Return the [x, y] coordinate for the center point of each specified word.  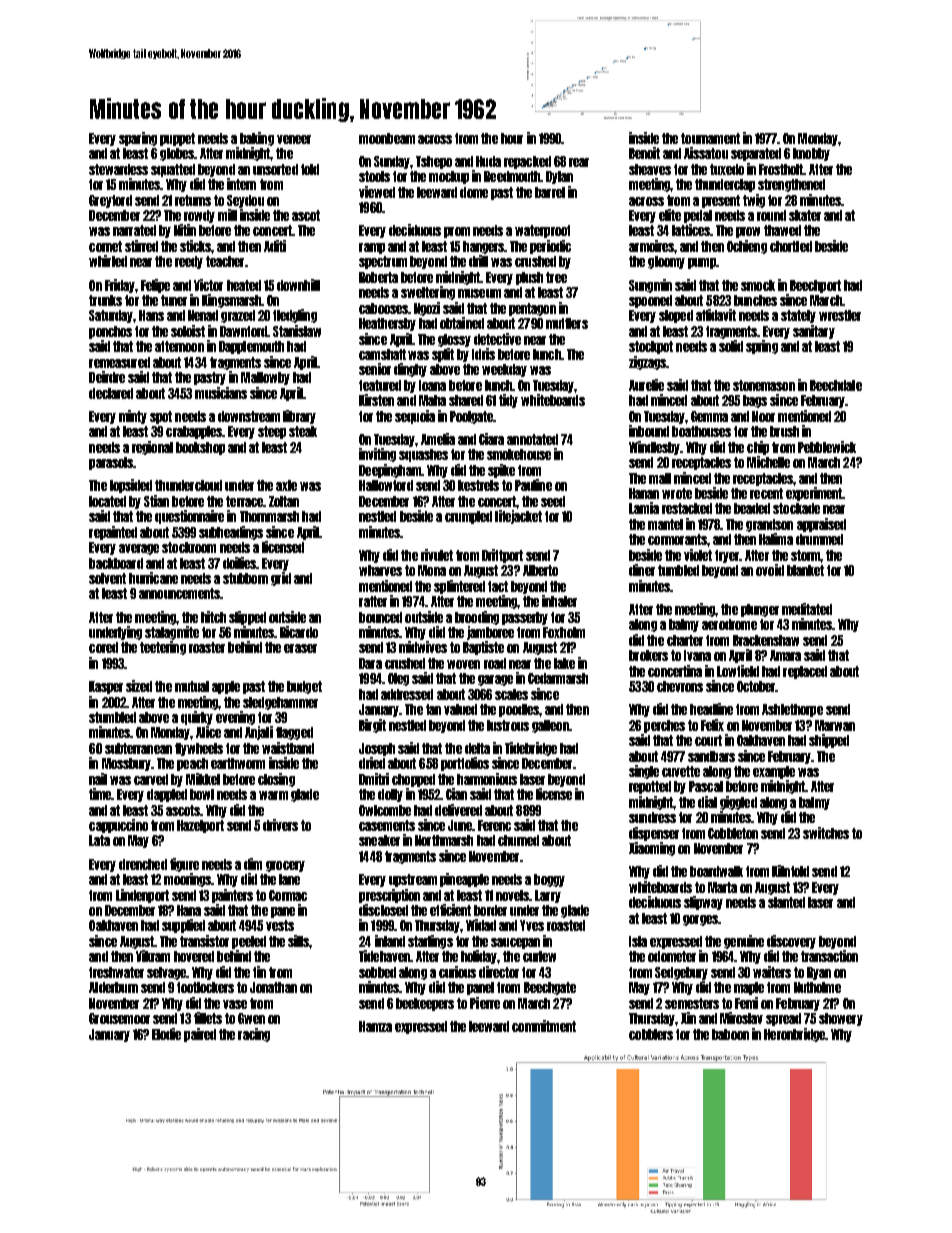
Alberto [540, 570]
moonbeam [387, 138]
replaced [805, 672]
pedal [698, 216]
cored [103, 647]
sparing [138, 139]
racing [254, 1035]
